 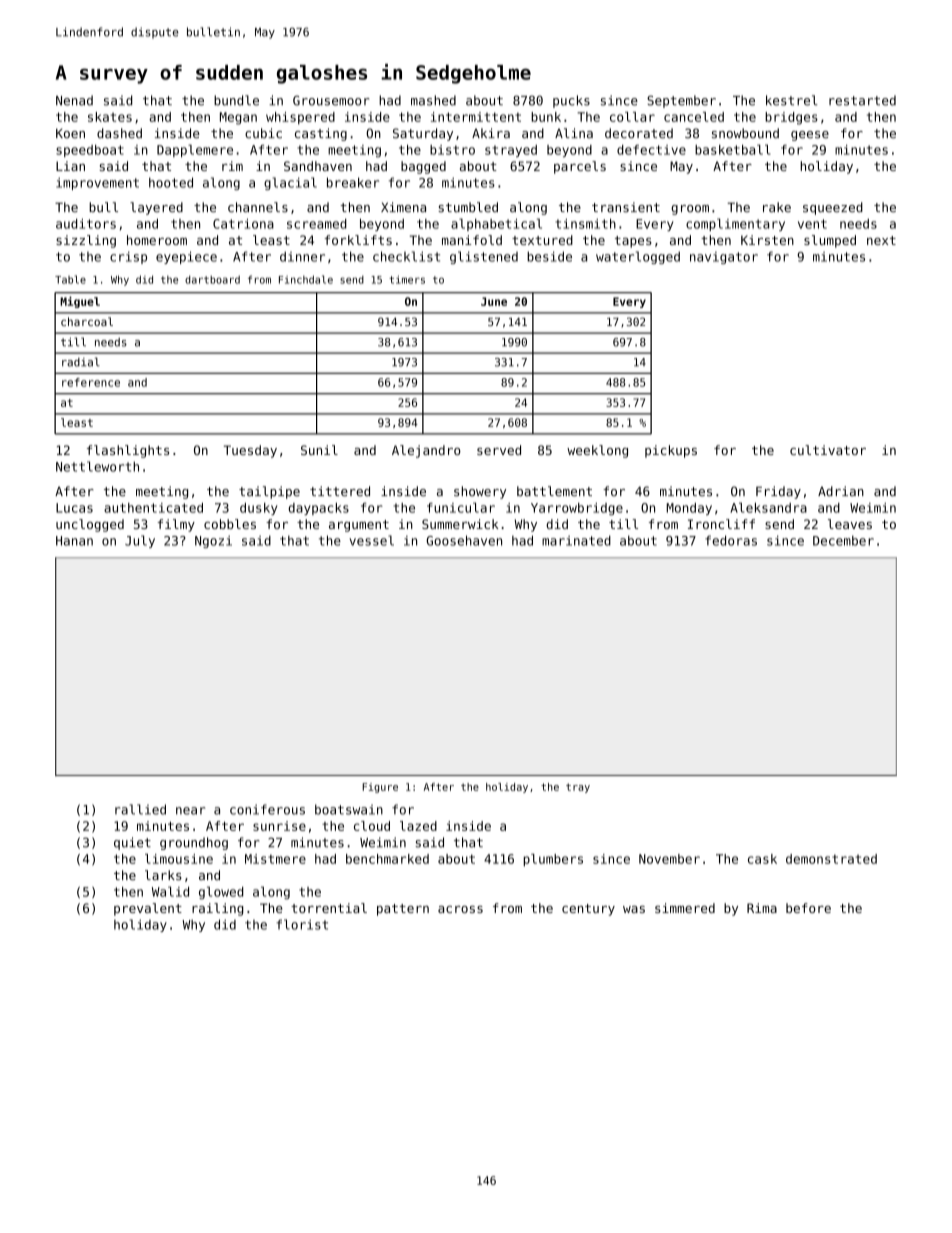 What do you see at coordinates (87, 321) in the screenshot?
I see `charcoal` at bounding box center [87, 321].
